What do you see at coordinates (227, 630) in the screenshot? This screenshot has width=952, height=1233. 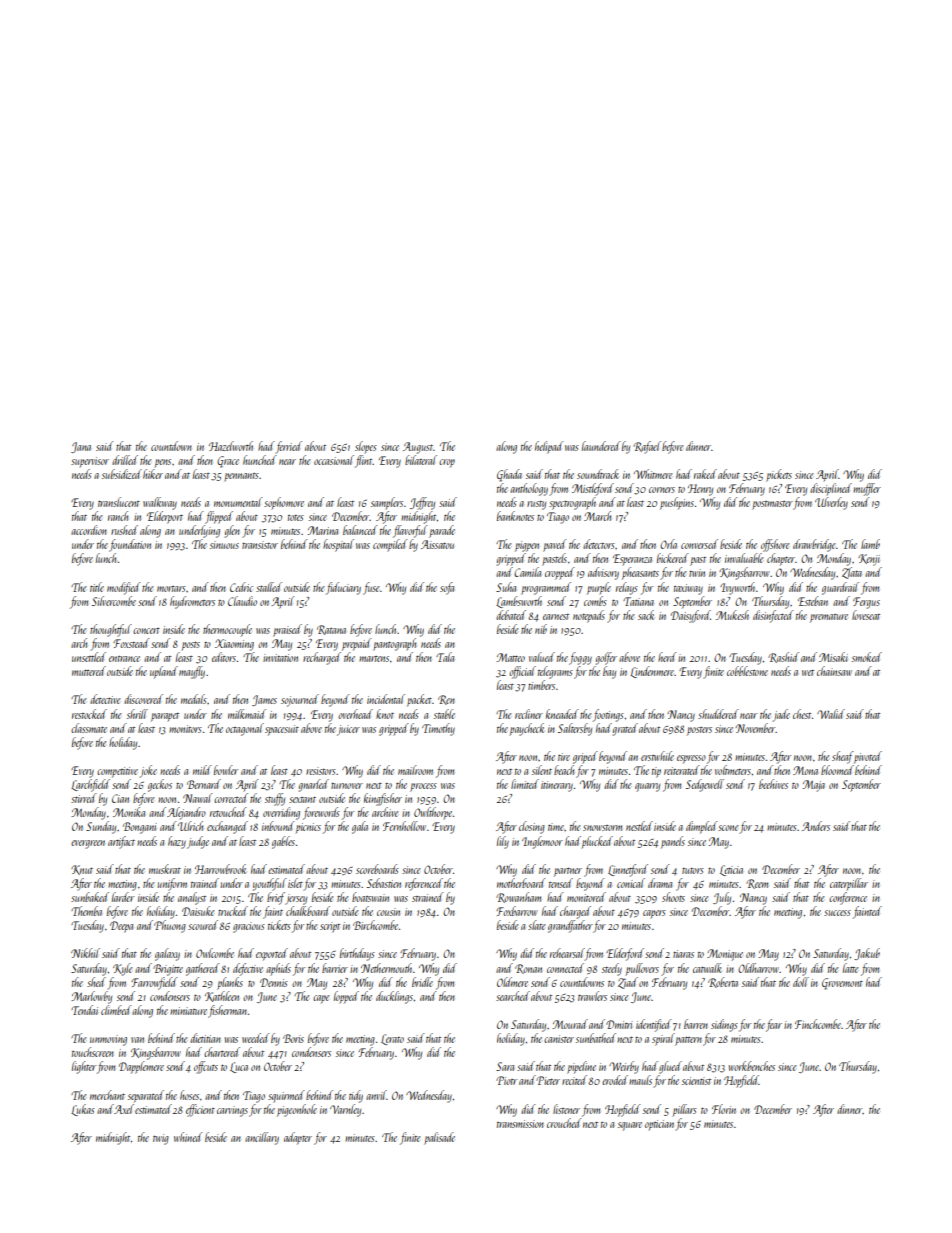 I see `thermocouple` at bounding box center [227, 630].
